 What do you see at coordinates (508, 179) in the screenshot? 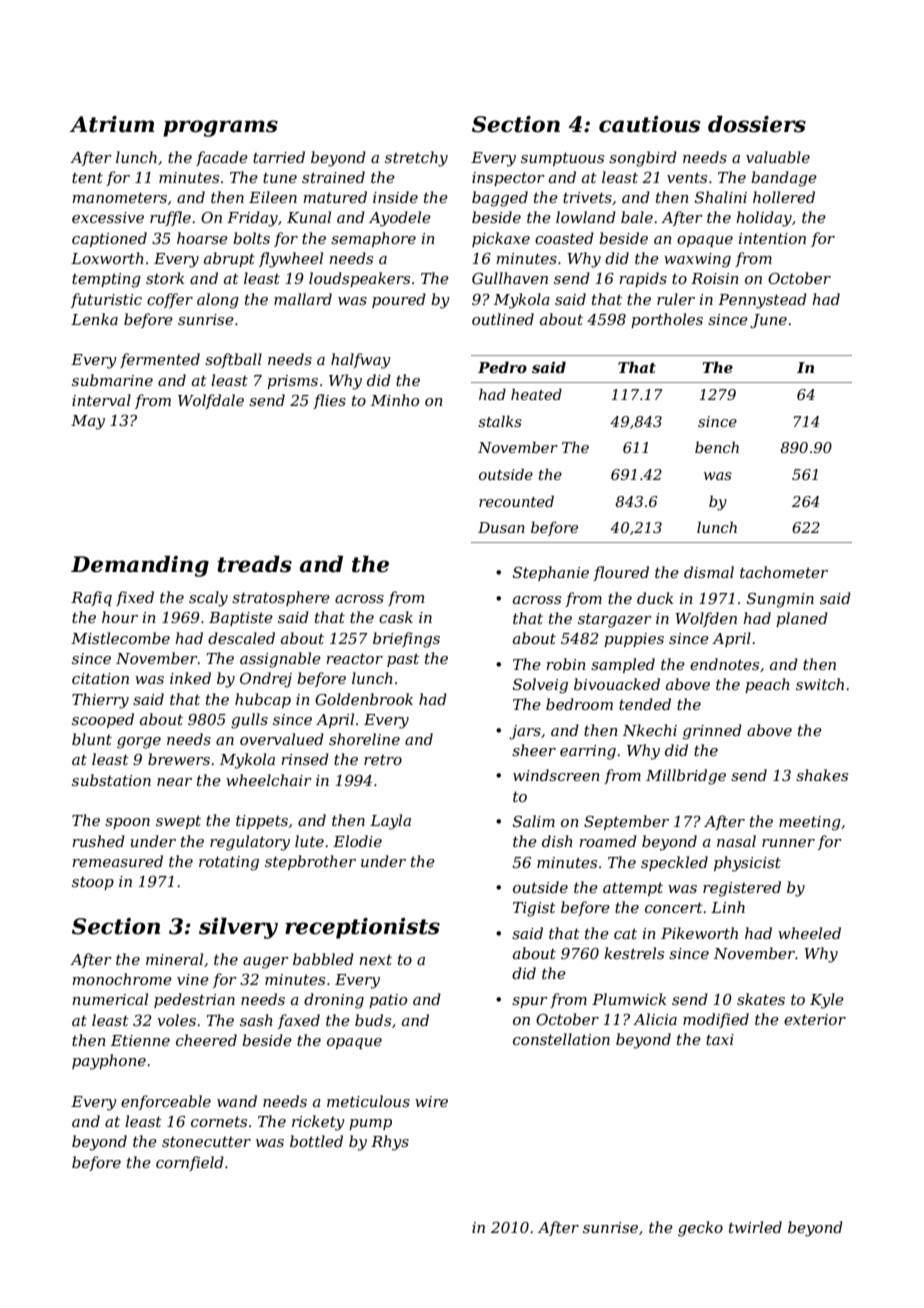
I see `inspector` at bounding box center [508, 179].
